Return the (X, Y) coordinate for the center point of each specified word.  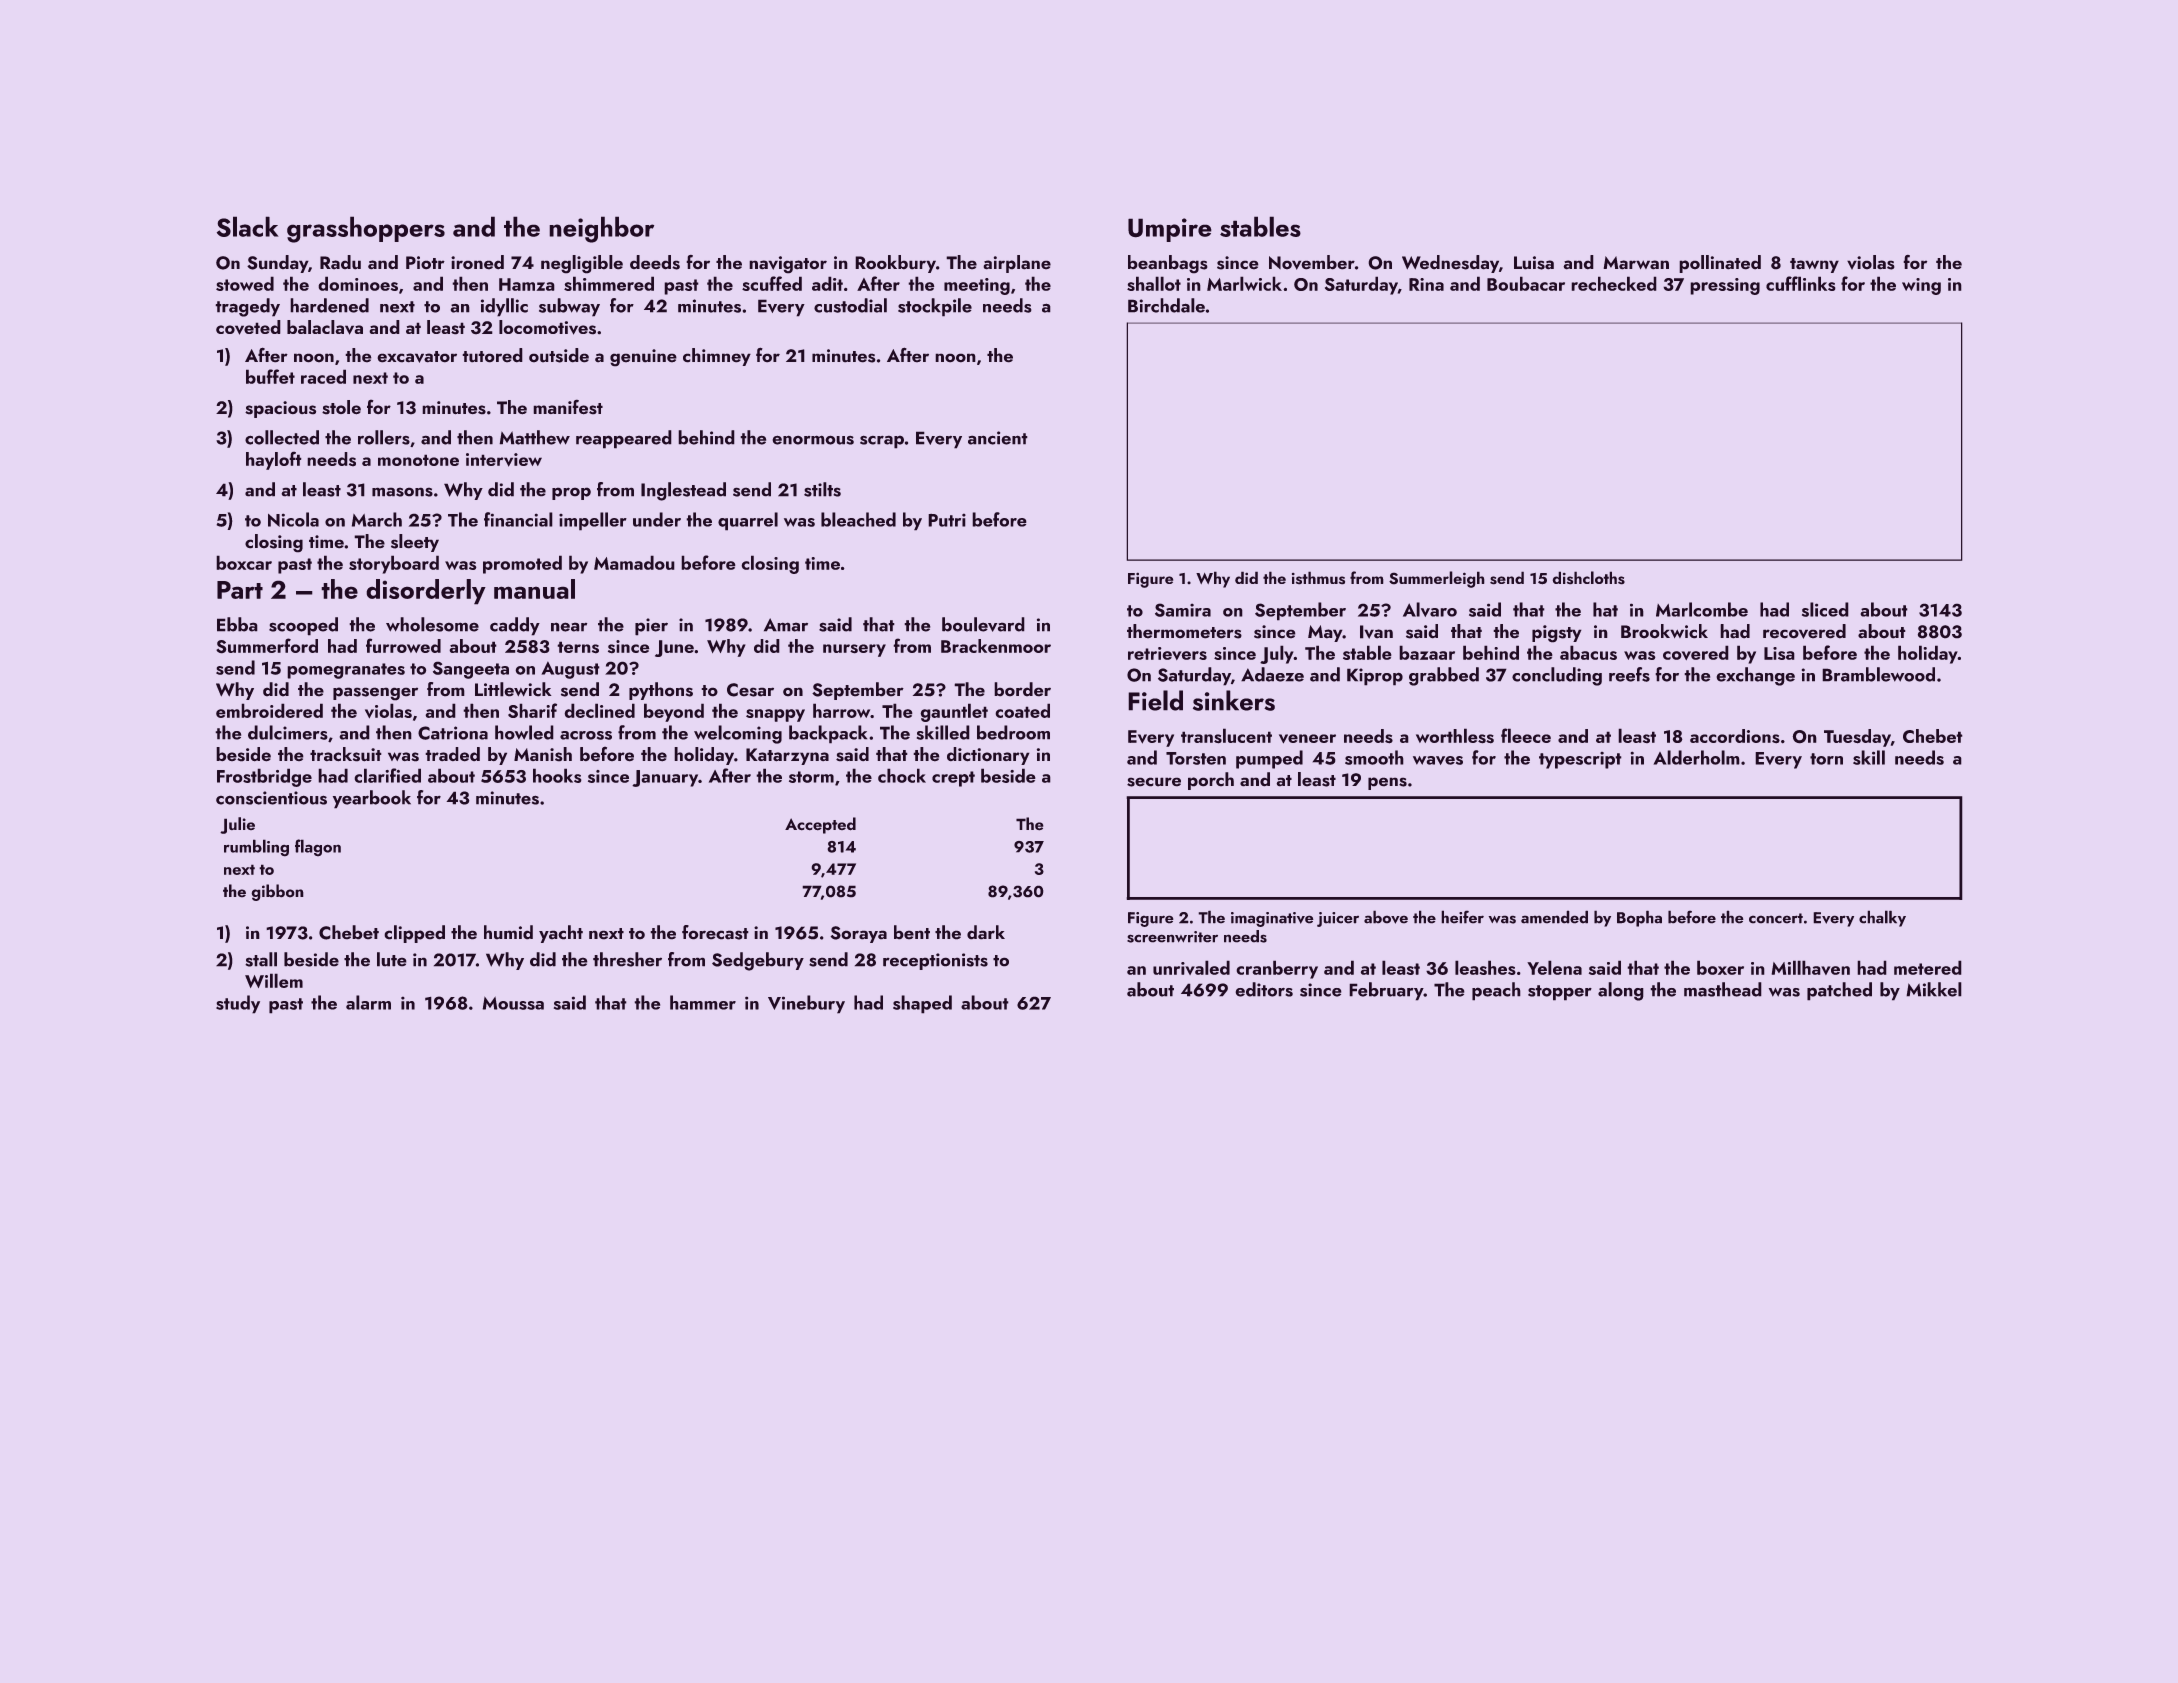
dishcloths (1588, 578)
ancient (998, 438)
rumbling (256, 848)
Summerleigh (1437, 579)
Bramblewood (1878, 674)
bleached (858, 519)
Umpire (1170, 230)
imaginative (1272, 919)
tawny (1814, 265)
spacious (280, 409)
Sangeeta (471, 670)
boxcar (244, 562)
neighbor (601, 229)
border (1022, 689)
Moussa (513, 1003)
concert (1776, 918)
